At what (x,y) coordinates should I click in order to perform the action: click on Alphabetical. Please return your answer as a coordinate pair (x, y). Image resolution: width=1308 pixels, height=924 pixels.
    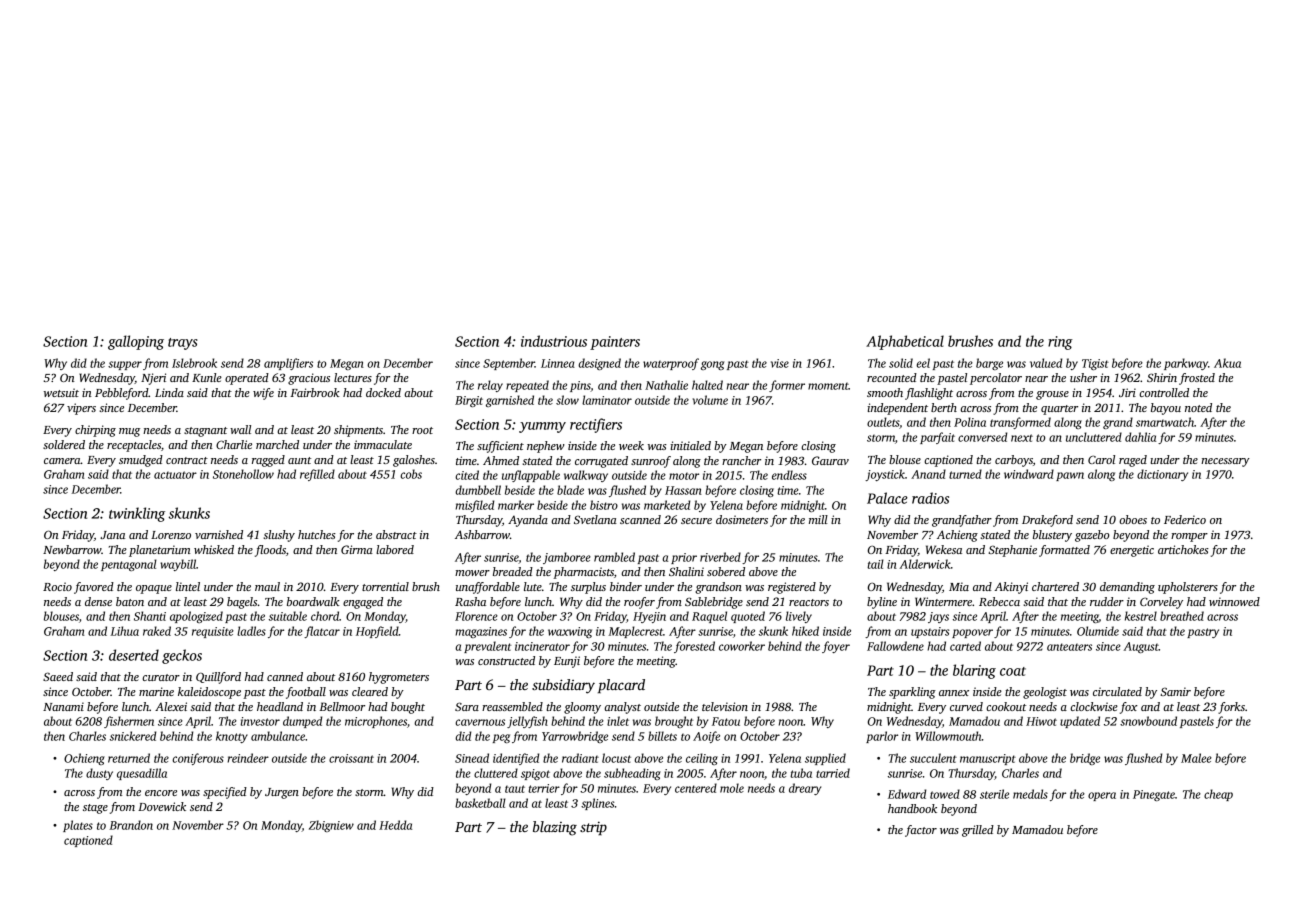
    Looking at the image, I should click on (905, 342).
